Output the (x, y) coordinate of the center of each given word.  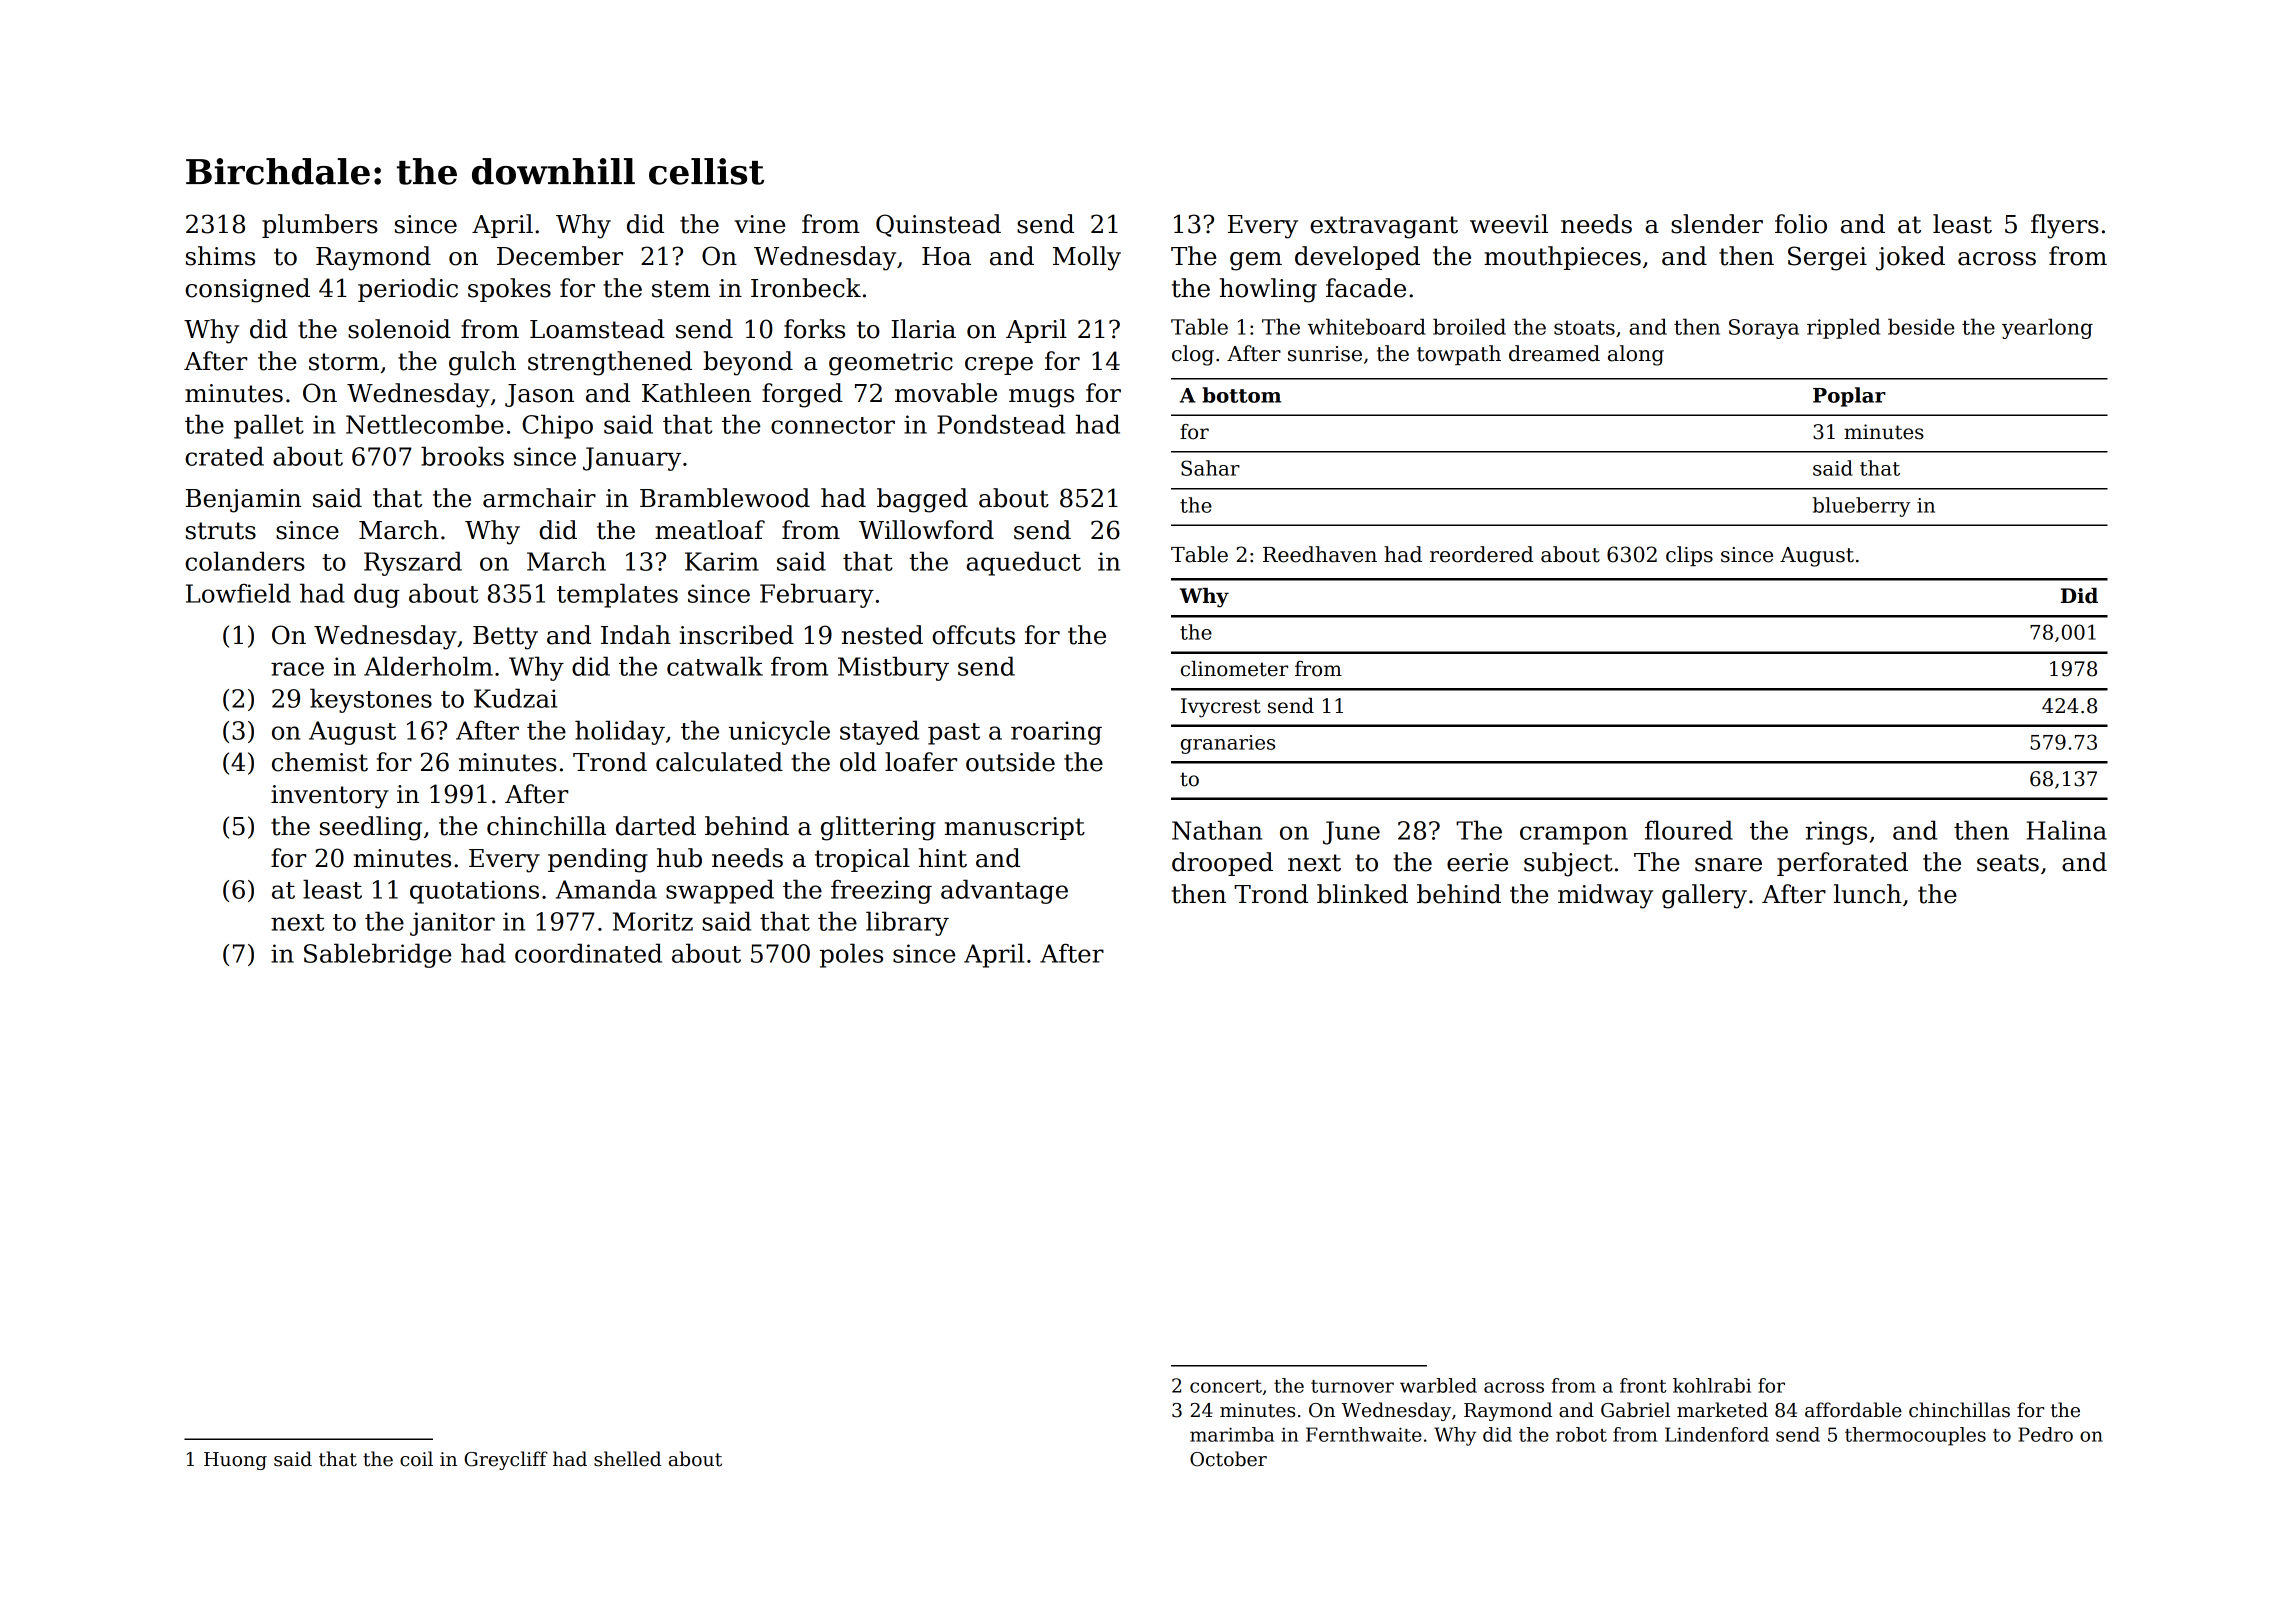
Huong (235, 1461)
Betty (505, 638)
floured (1689, 830)
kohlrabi (1712, 1385)
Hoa (946, 256)
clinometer (1234, 669)
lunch (1868, 894)
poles (851, 955)
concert (1226, 1386)
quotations (474, 892)
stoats (1584, 327)
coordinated (588, 953)
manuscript (1015, 828)
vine (759, 224)
